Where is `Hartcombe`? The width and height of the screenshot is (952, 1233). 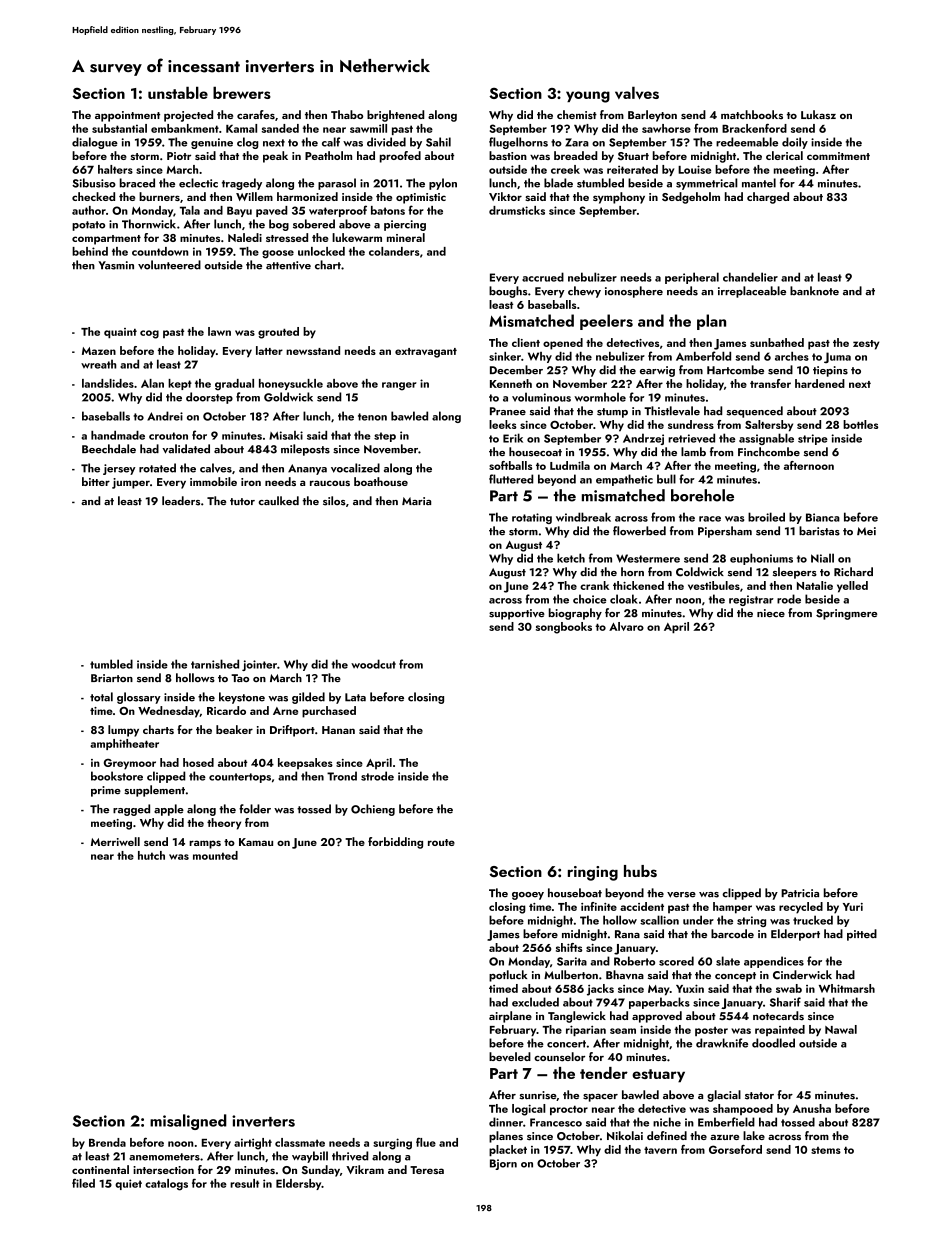
Hartcombe is located at coordinates (735, 370).
